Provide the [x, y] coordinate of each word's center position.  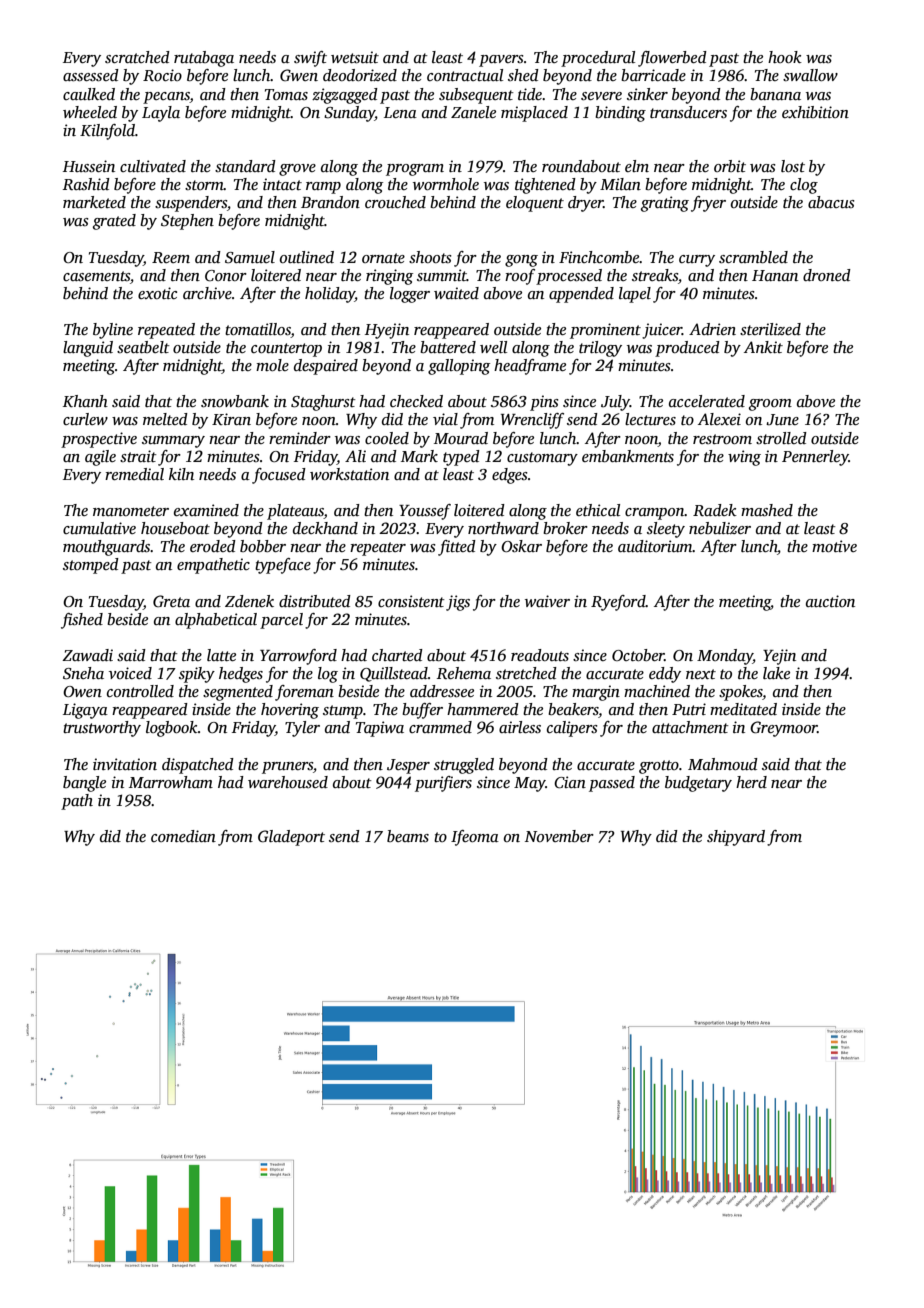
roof [520, 277]
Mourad [461, 438]
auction [830, 601]
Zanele [473, 112]
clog [804, 186]
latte [221, 655]
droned [827, 275]
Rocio [162, 75]
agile [100, 458]
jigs [458, 603]
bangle [84, 784]
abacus [831, 202]
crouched [395, 202]
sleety [666, 530]
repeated [166, 331]
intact [282, 184]
